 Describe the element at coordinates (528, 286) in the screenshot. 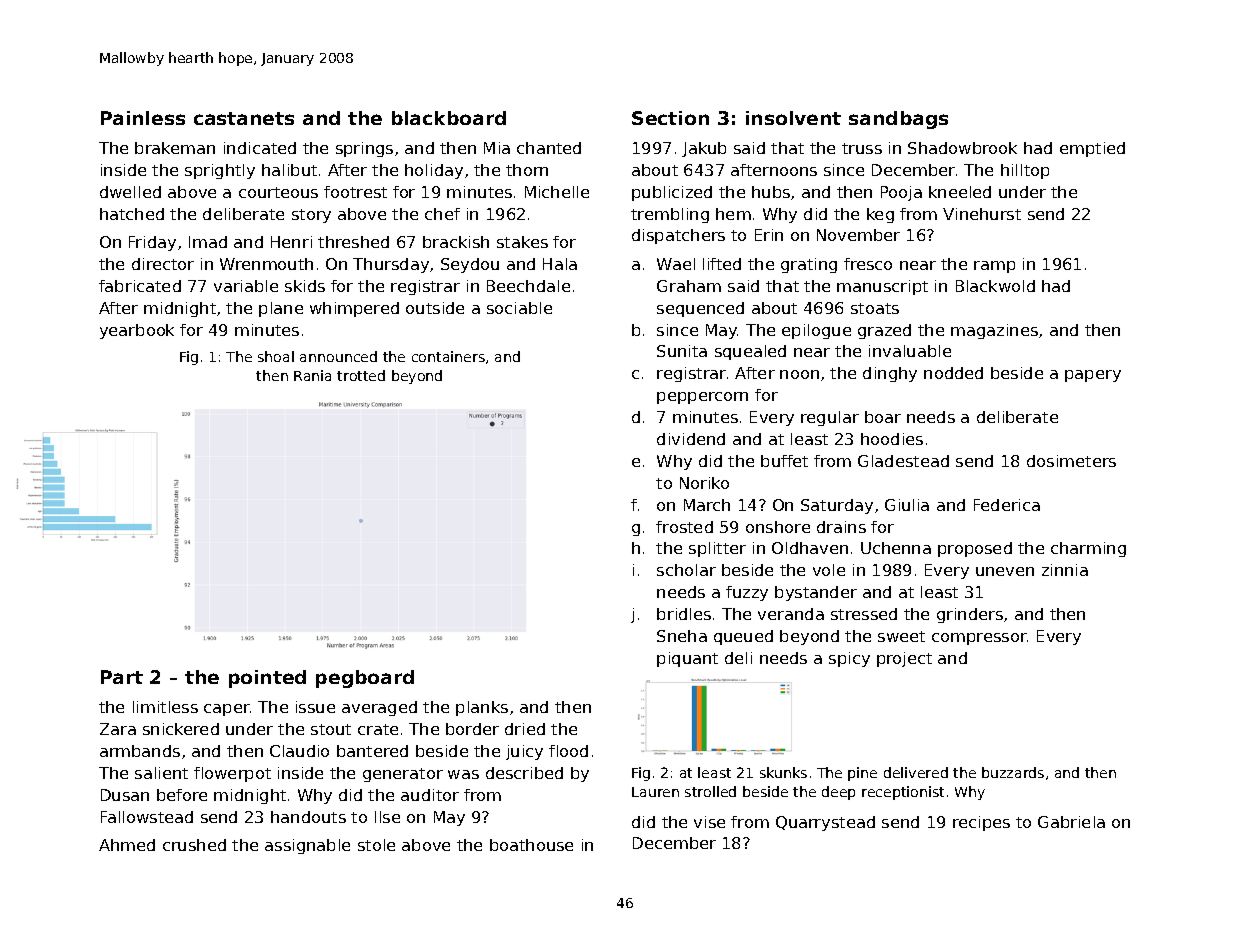

I see `Beechdale` at that location.
